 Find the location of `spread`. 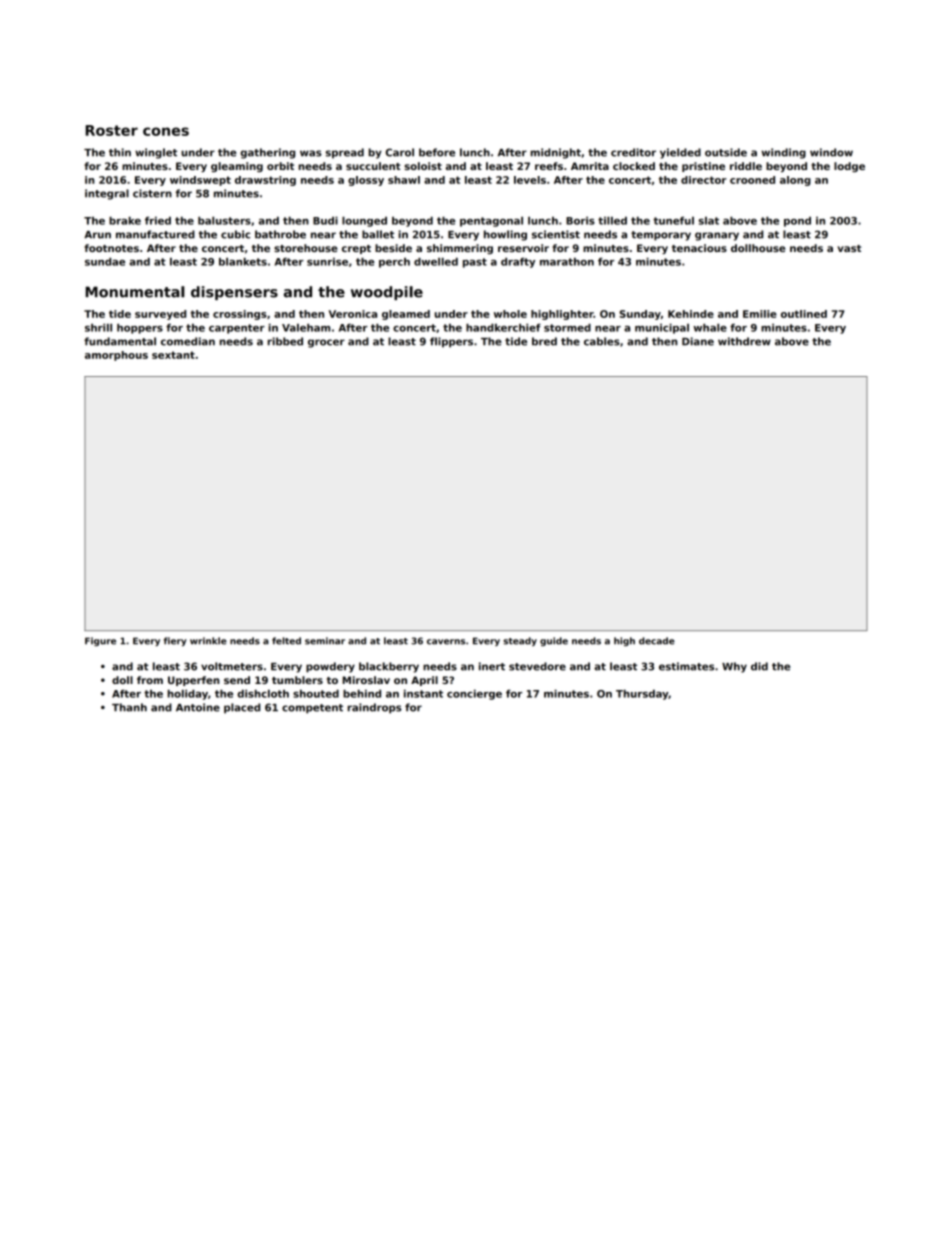

spread is located at coordinates (345, 153).
